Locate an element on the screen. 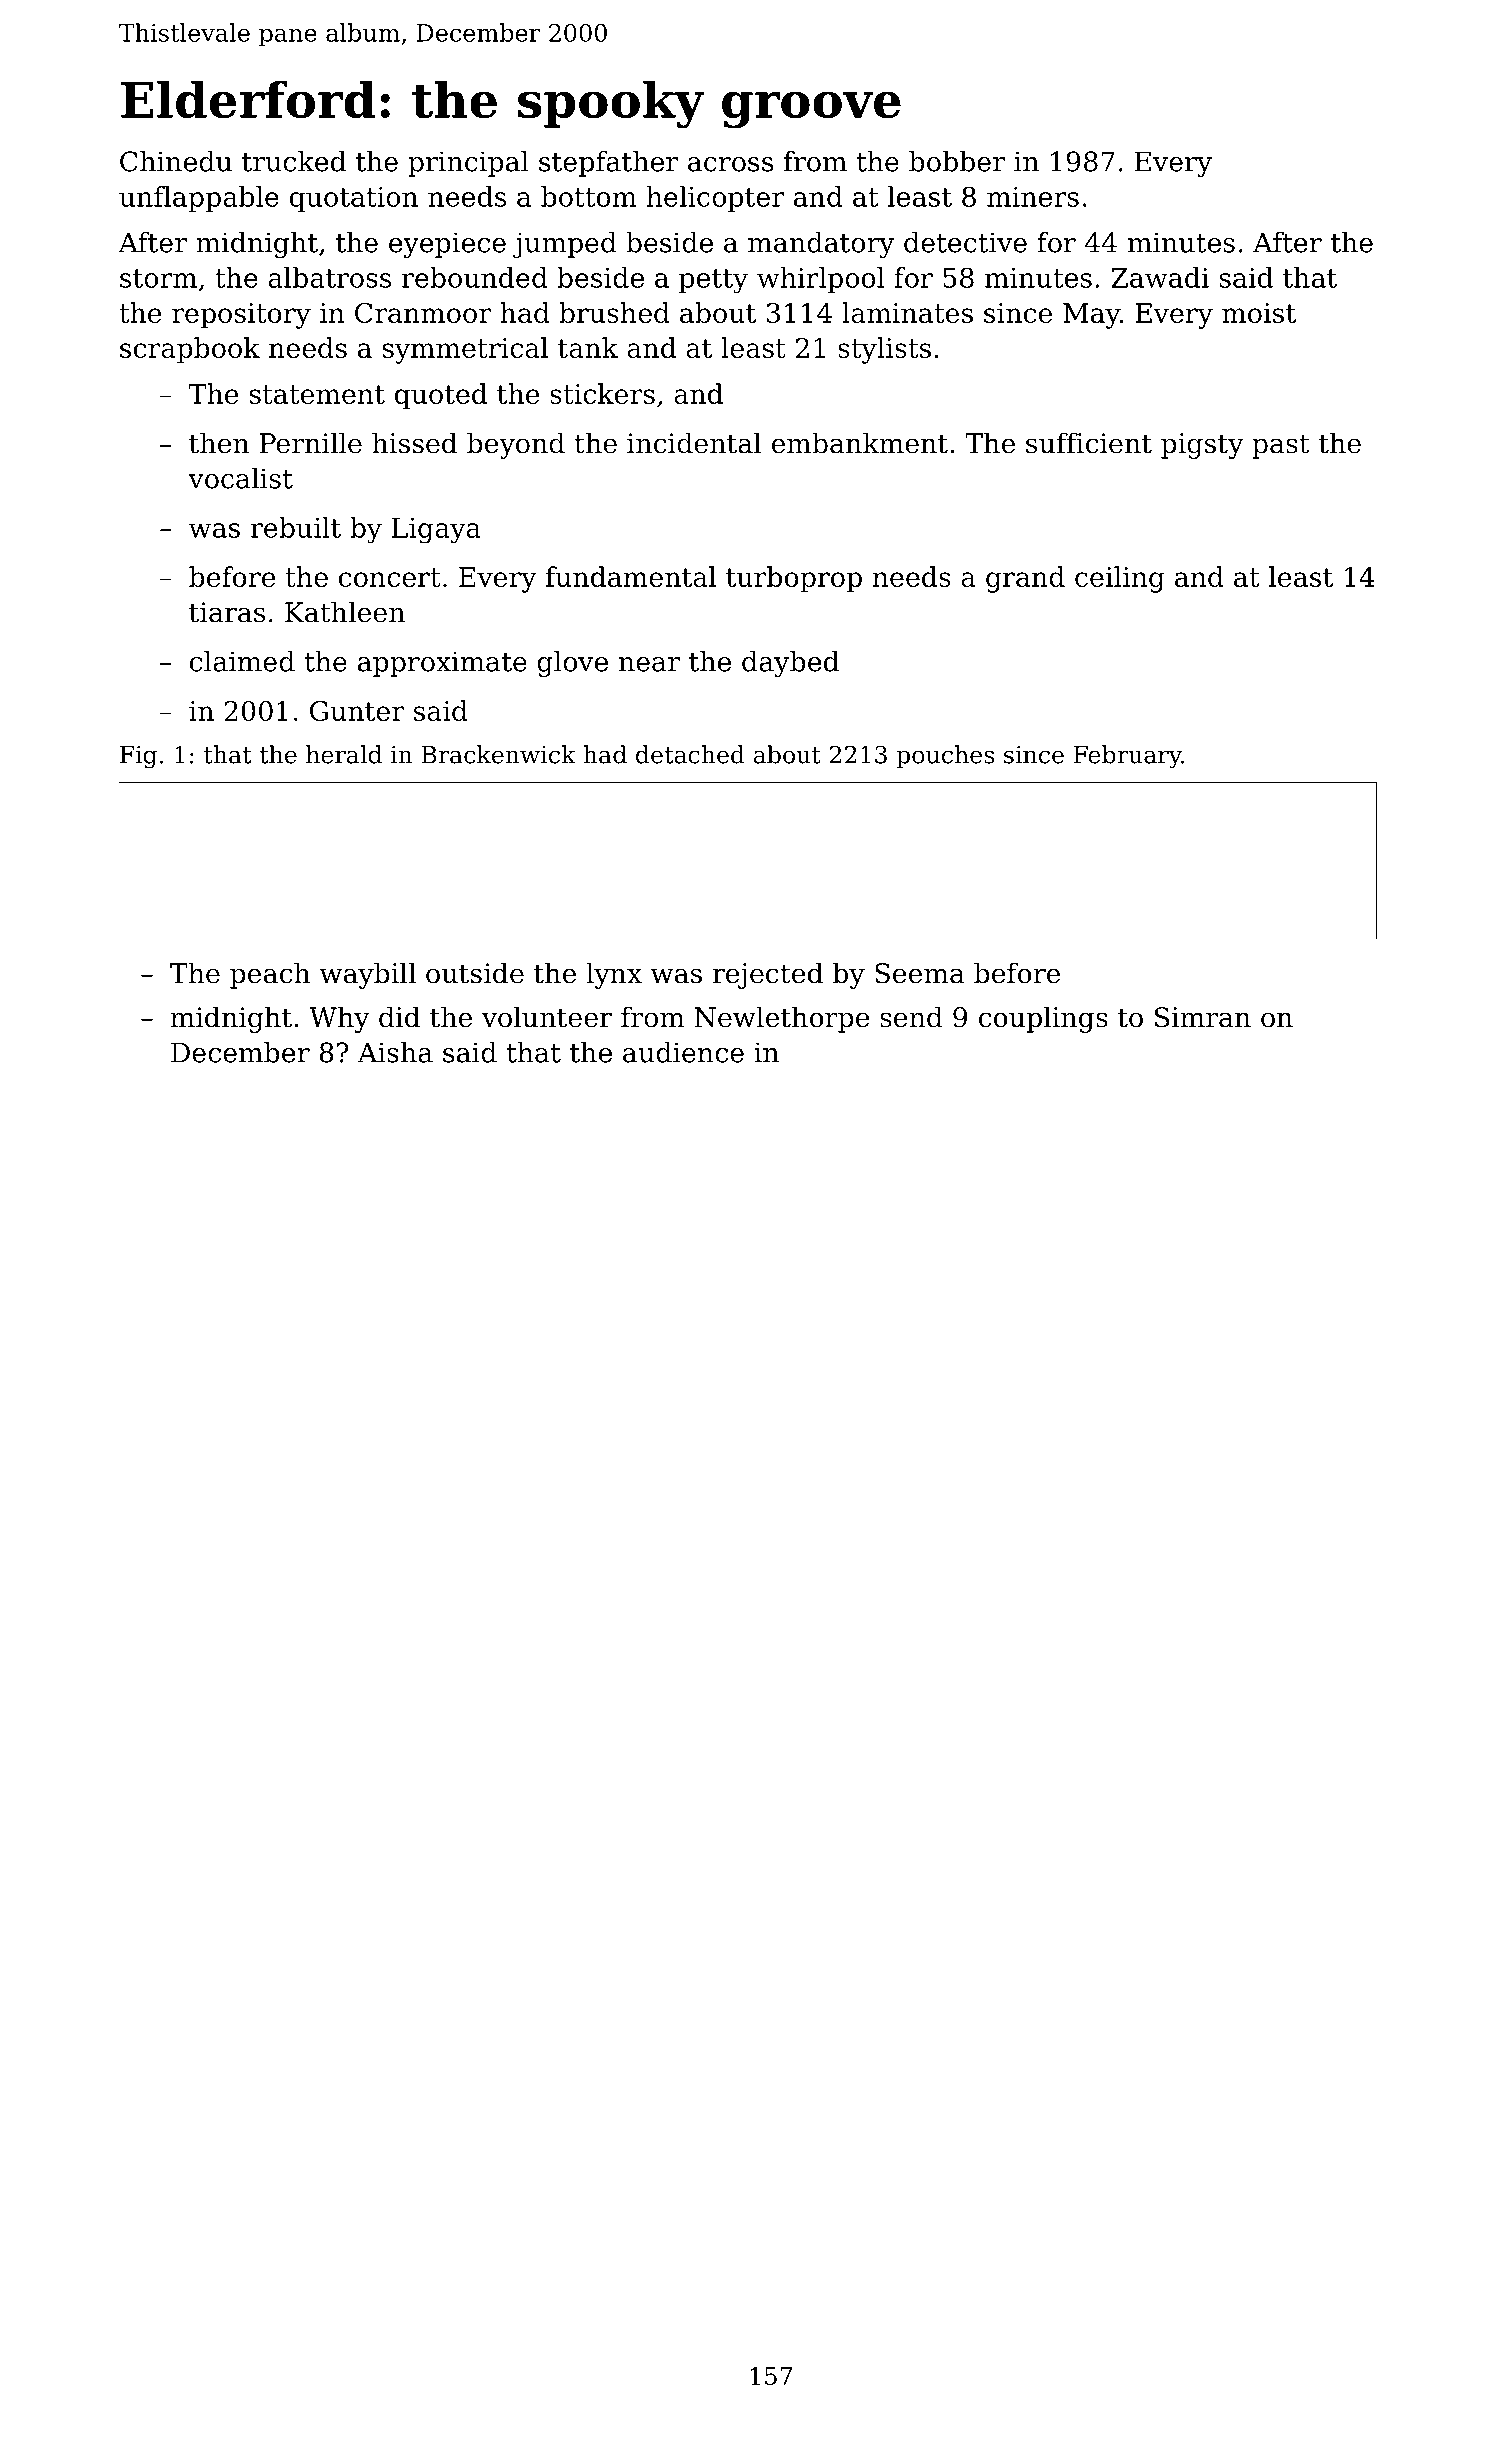 This screenshot has width=1496, height=2464. brushed is located at coordinates (614, 312).
